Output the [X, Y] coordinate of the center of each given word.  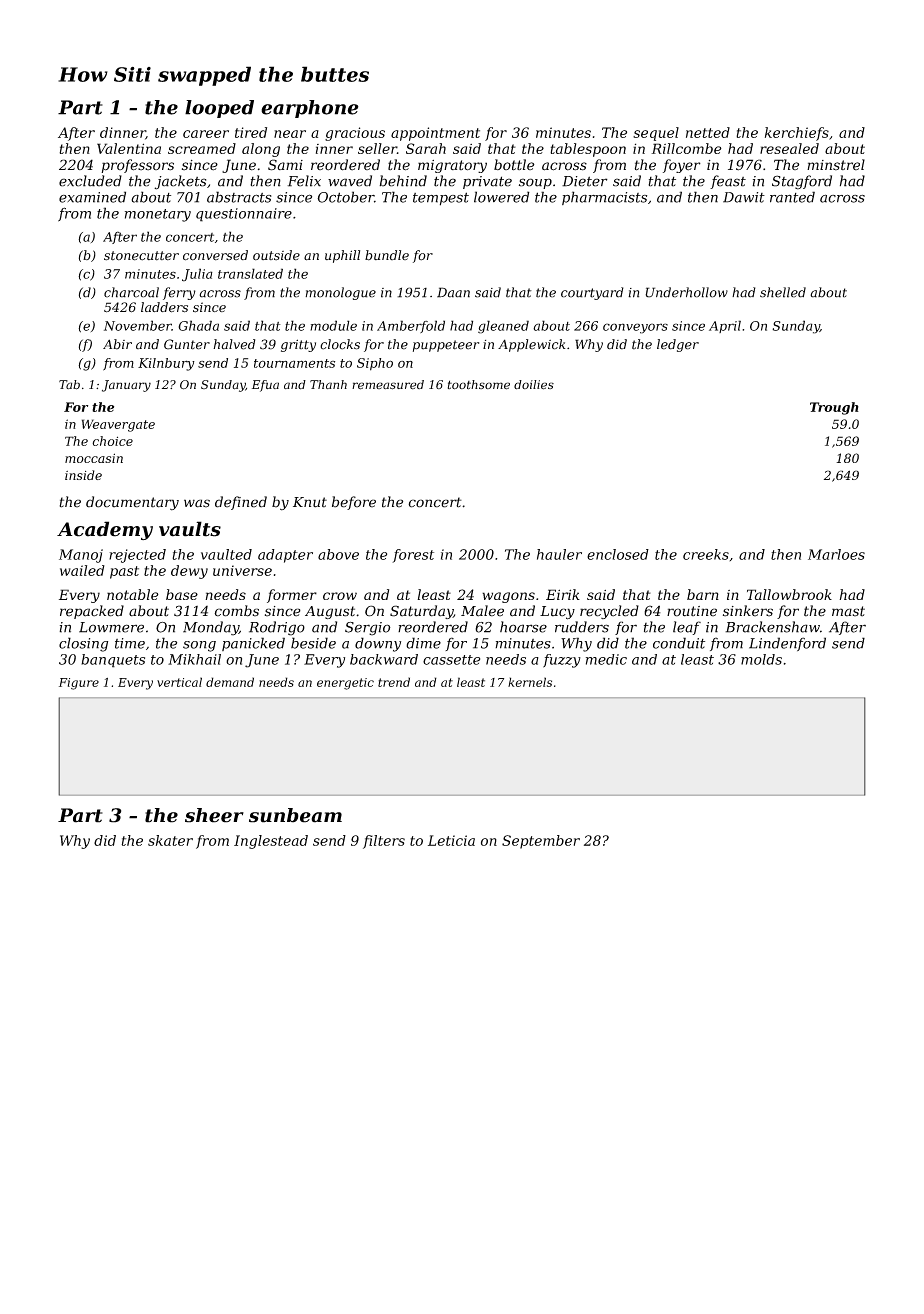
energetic [345, 684]
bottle [514, 165]
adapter [285, 556]
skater [170, 840]
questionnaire [244, 215]
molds [761, 659]
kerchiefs [797, 134]
